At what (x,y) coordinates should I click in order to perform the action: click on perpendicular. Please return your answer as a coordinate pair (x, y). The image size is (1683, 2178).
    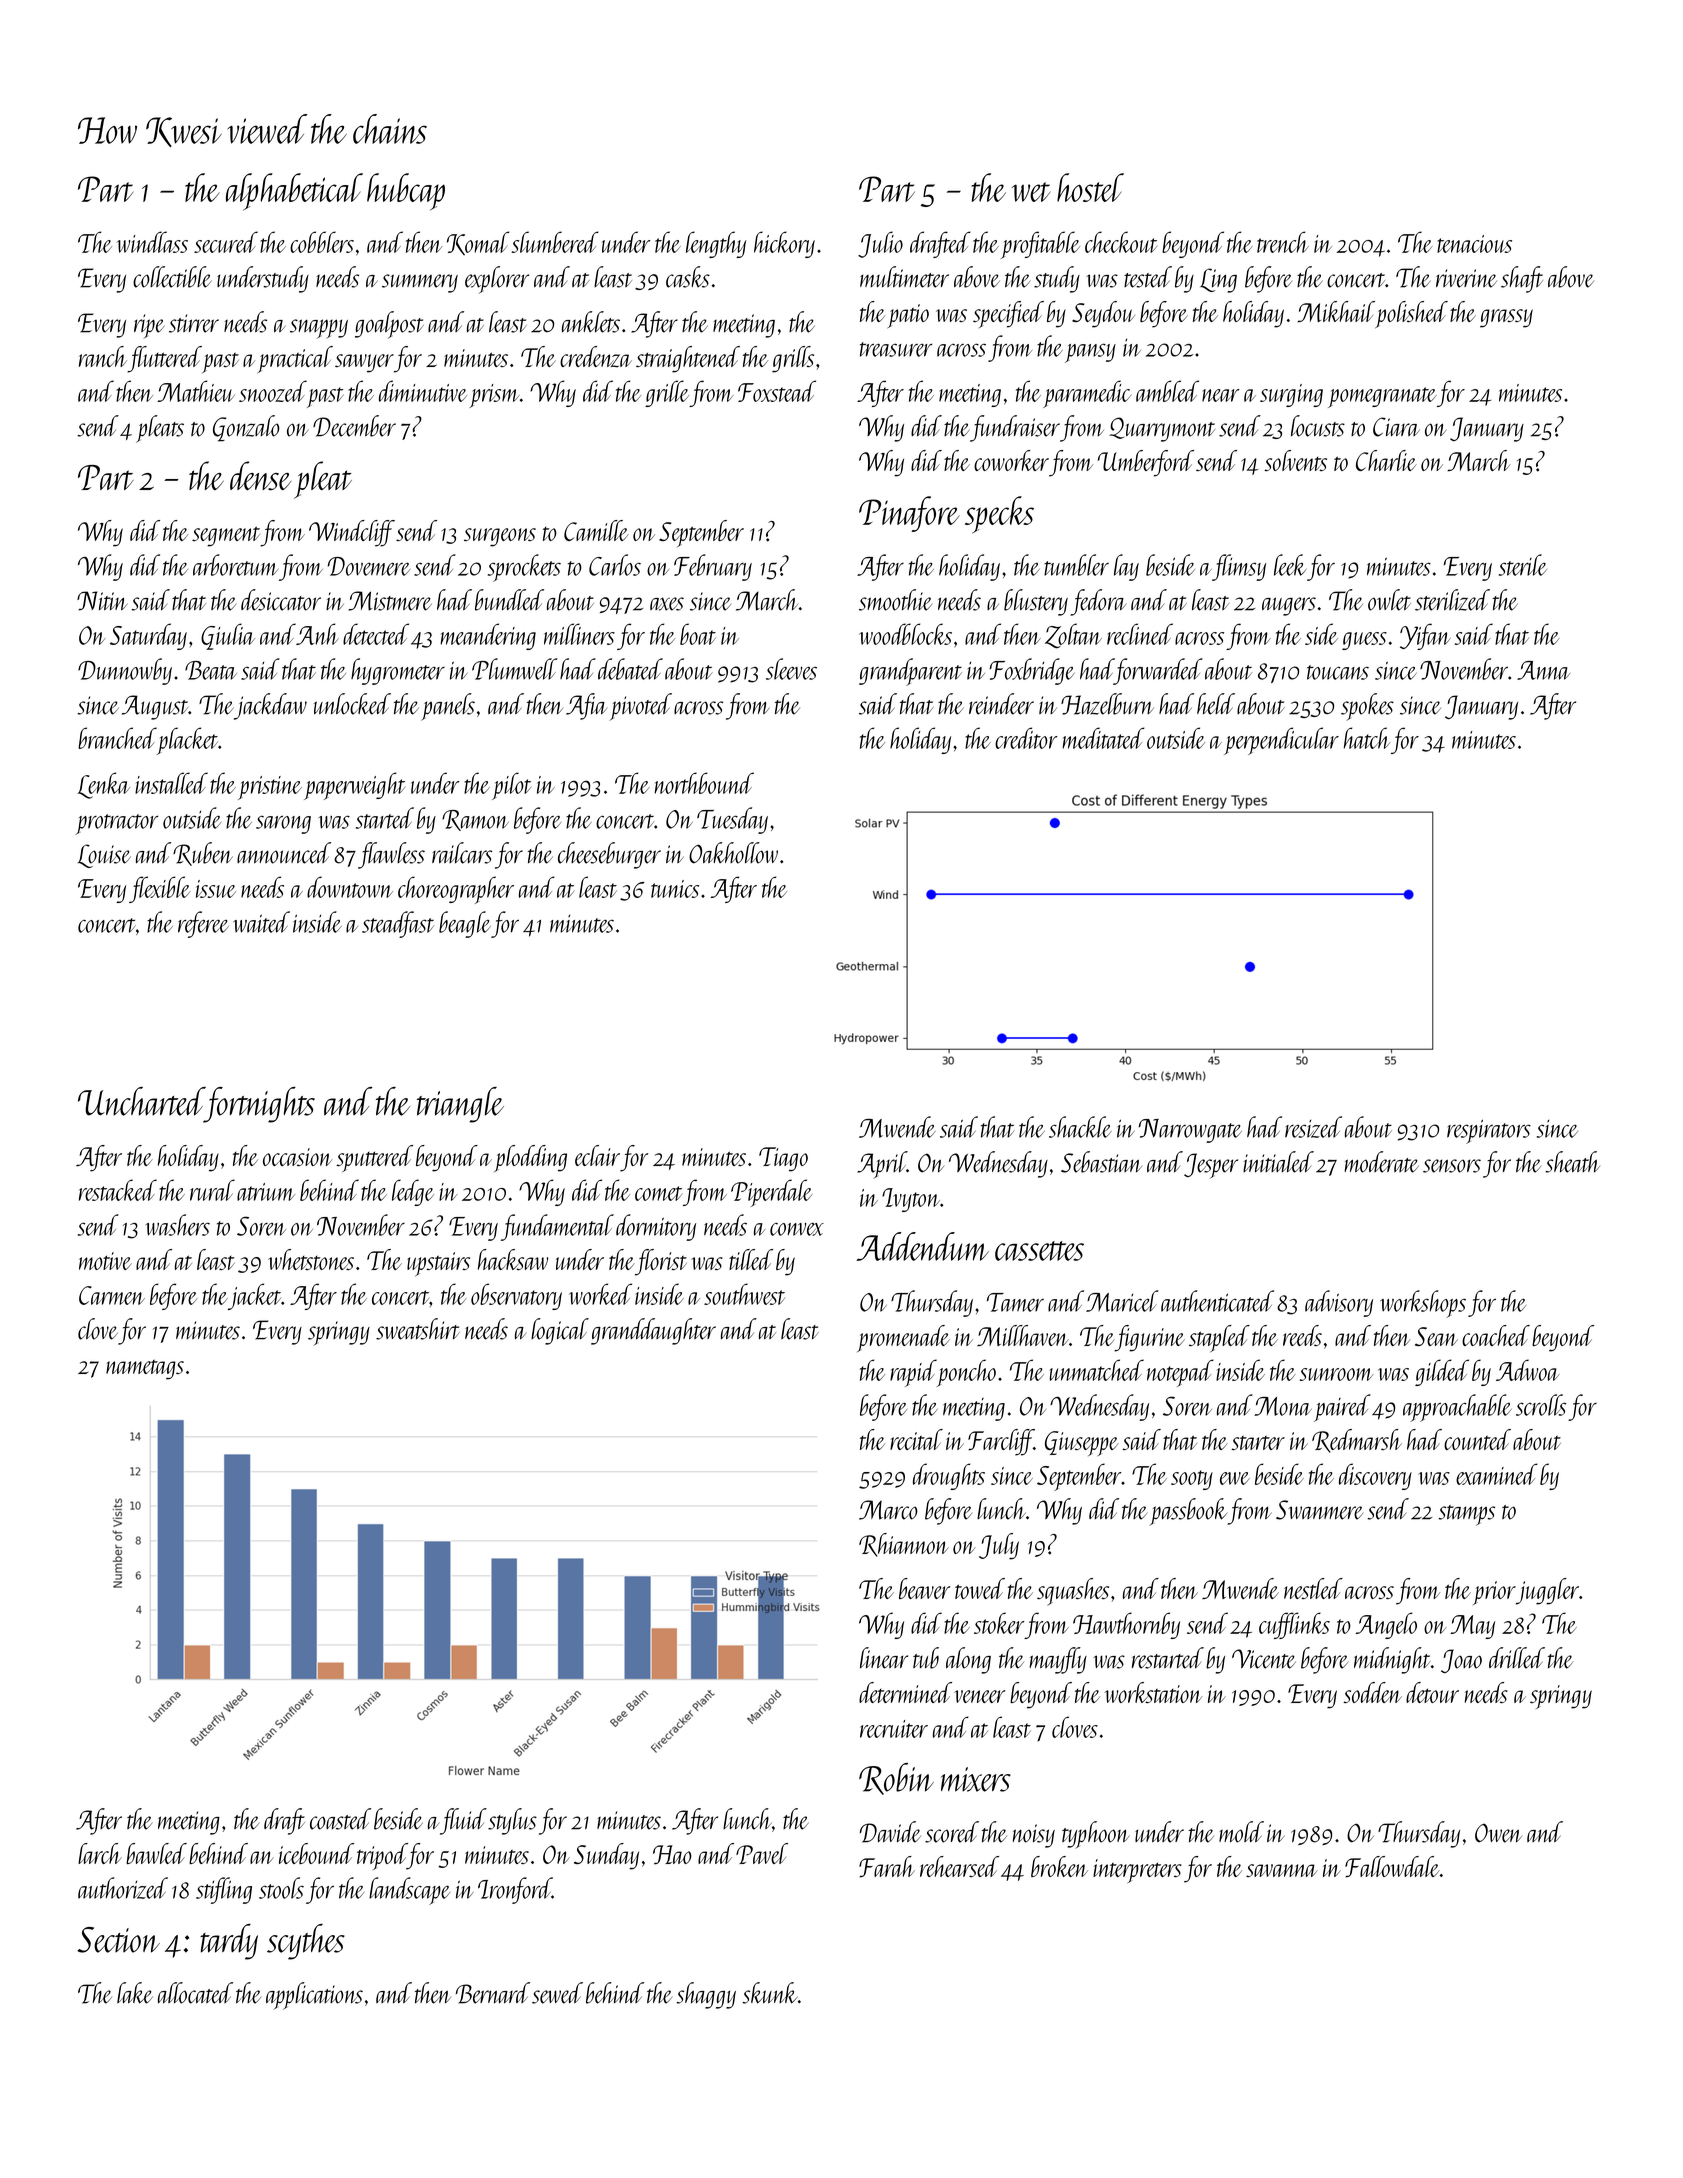
    Looking at the image, I should click on (1281, 741).
